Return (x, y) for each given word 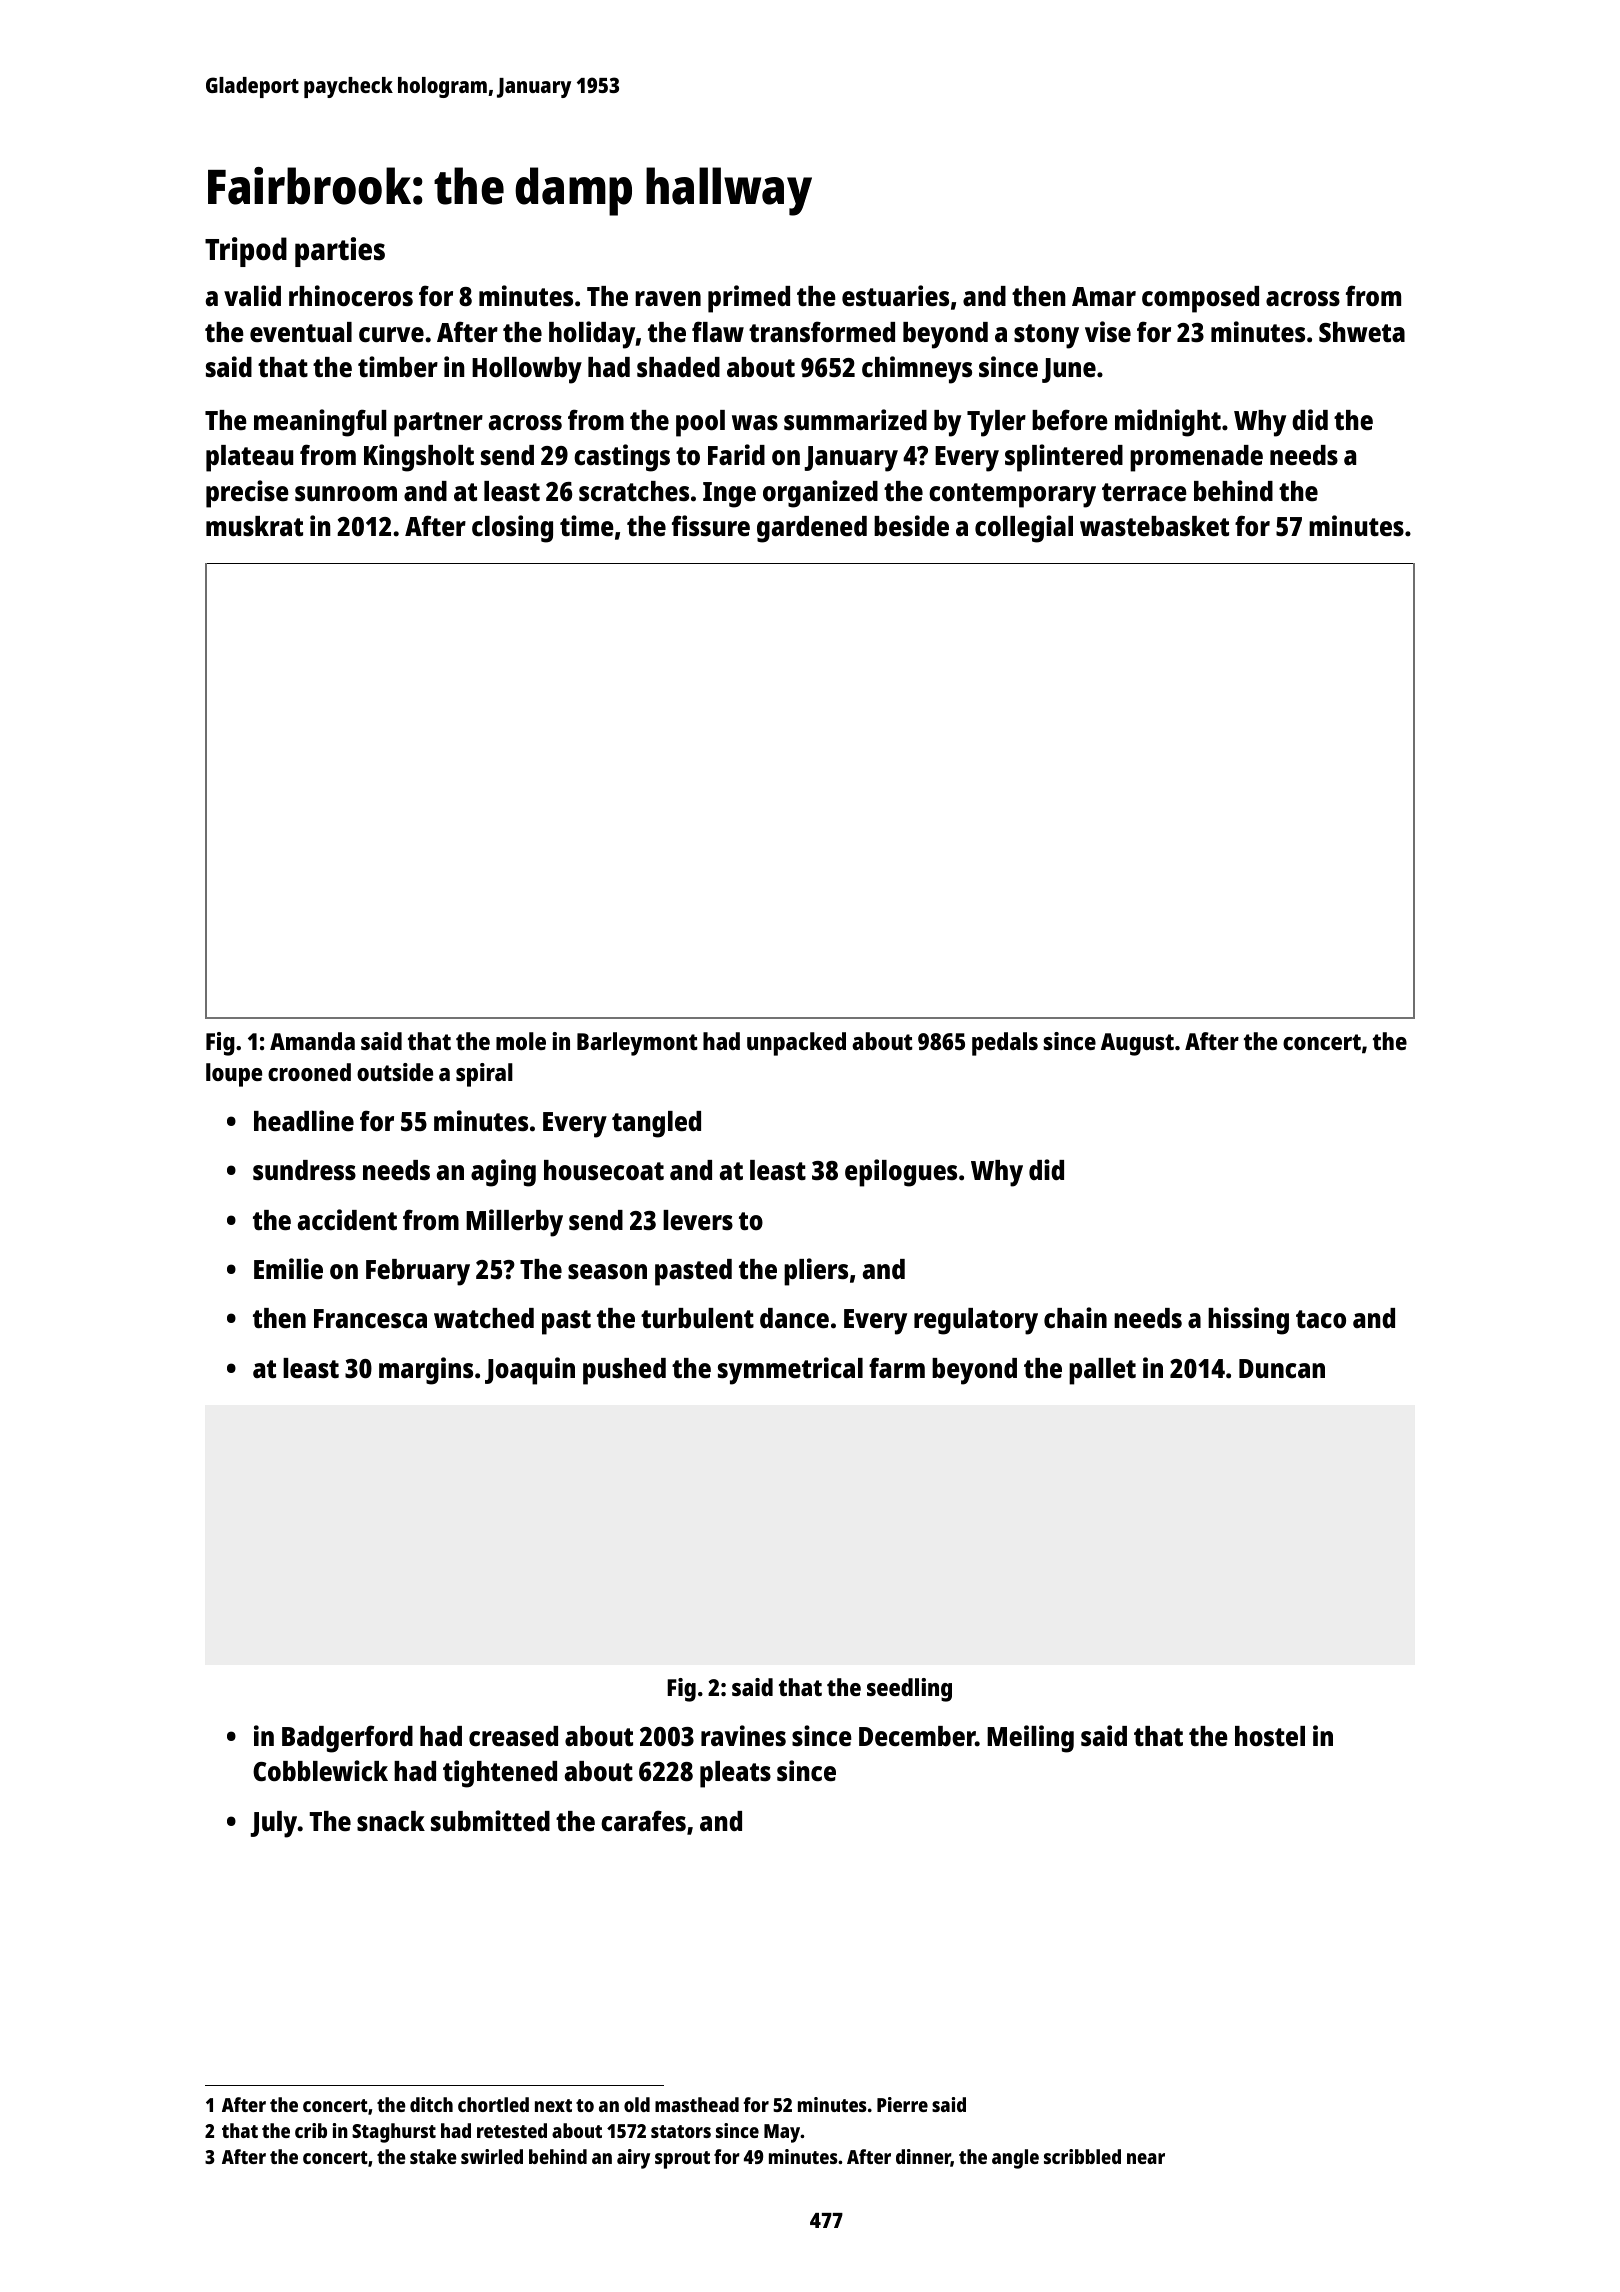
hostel (1270, 1736)
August (1137, 1044)
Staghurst (394, 2133)
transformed (822, 331)
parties (340, 252)
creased (513, 1736)
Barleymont (637, 1044)
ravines (743, 1735)
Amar (1104, 296)
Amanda (312, 1041)
